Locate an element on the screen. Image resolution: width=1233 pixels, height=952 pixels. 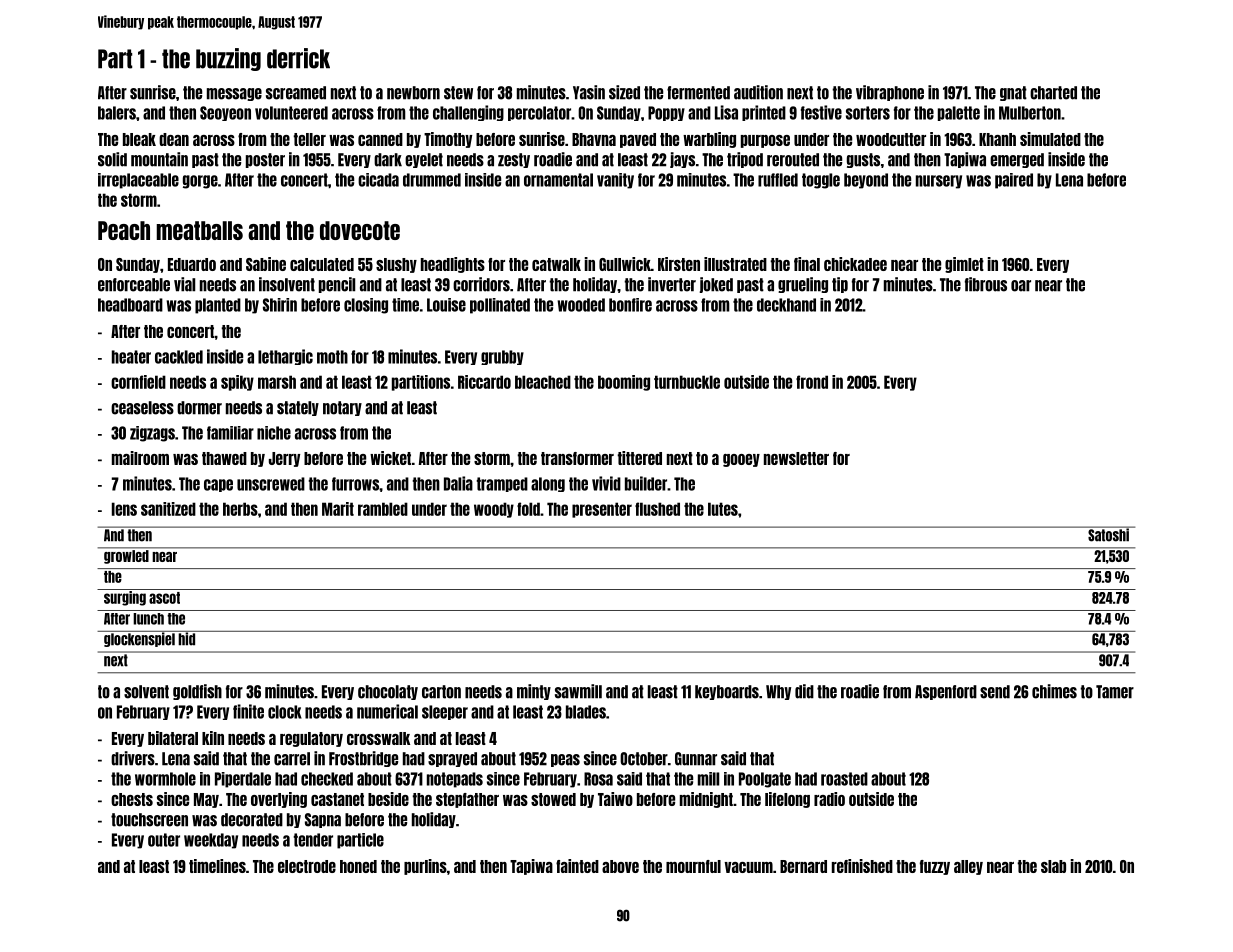
electrode is located at coordinates (307, 866).
